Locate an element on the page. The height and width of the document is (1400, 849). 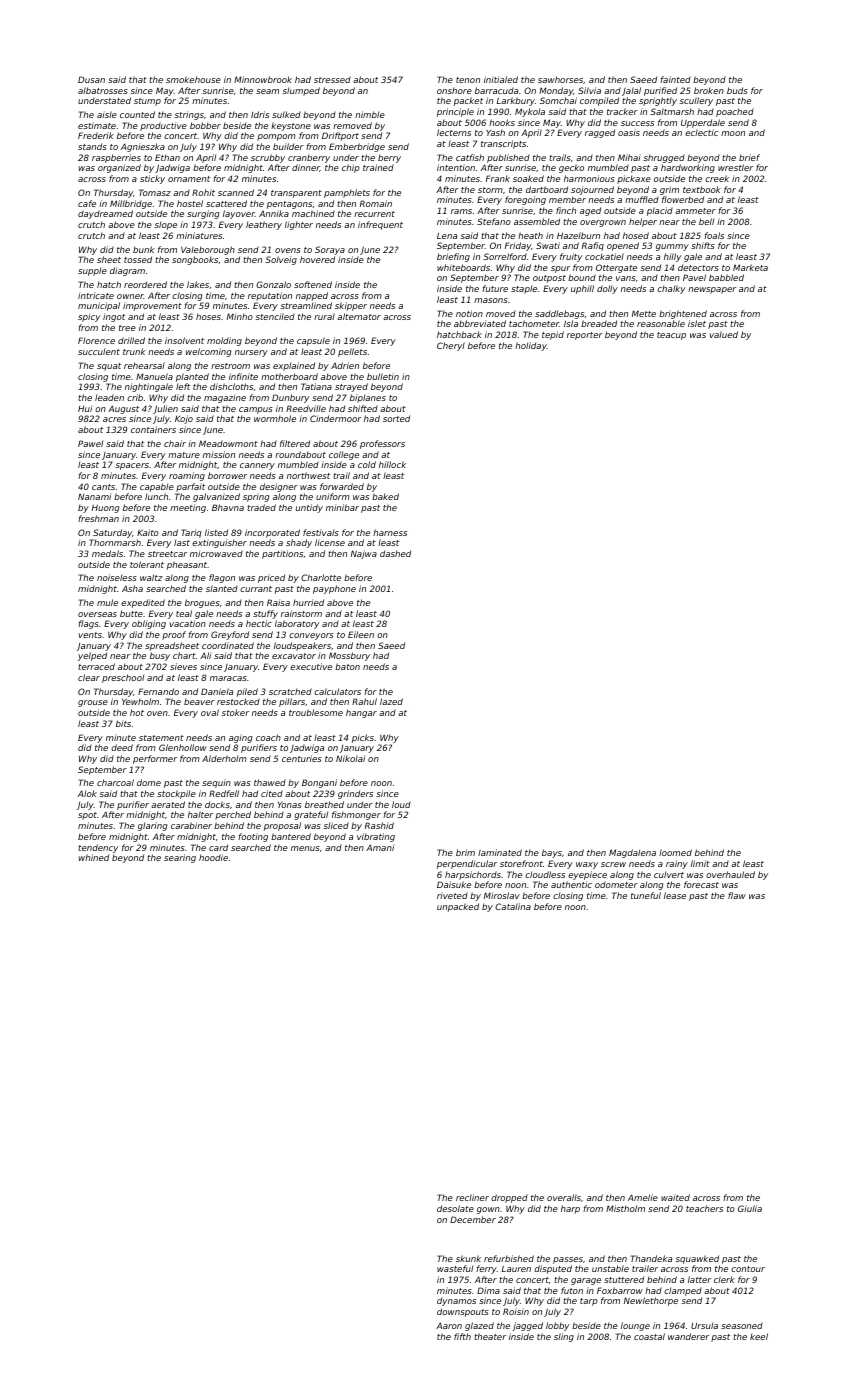
rainy is located at coordinates (677, 864).
